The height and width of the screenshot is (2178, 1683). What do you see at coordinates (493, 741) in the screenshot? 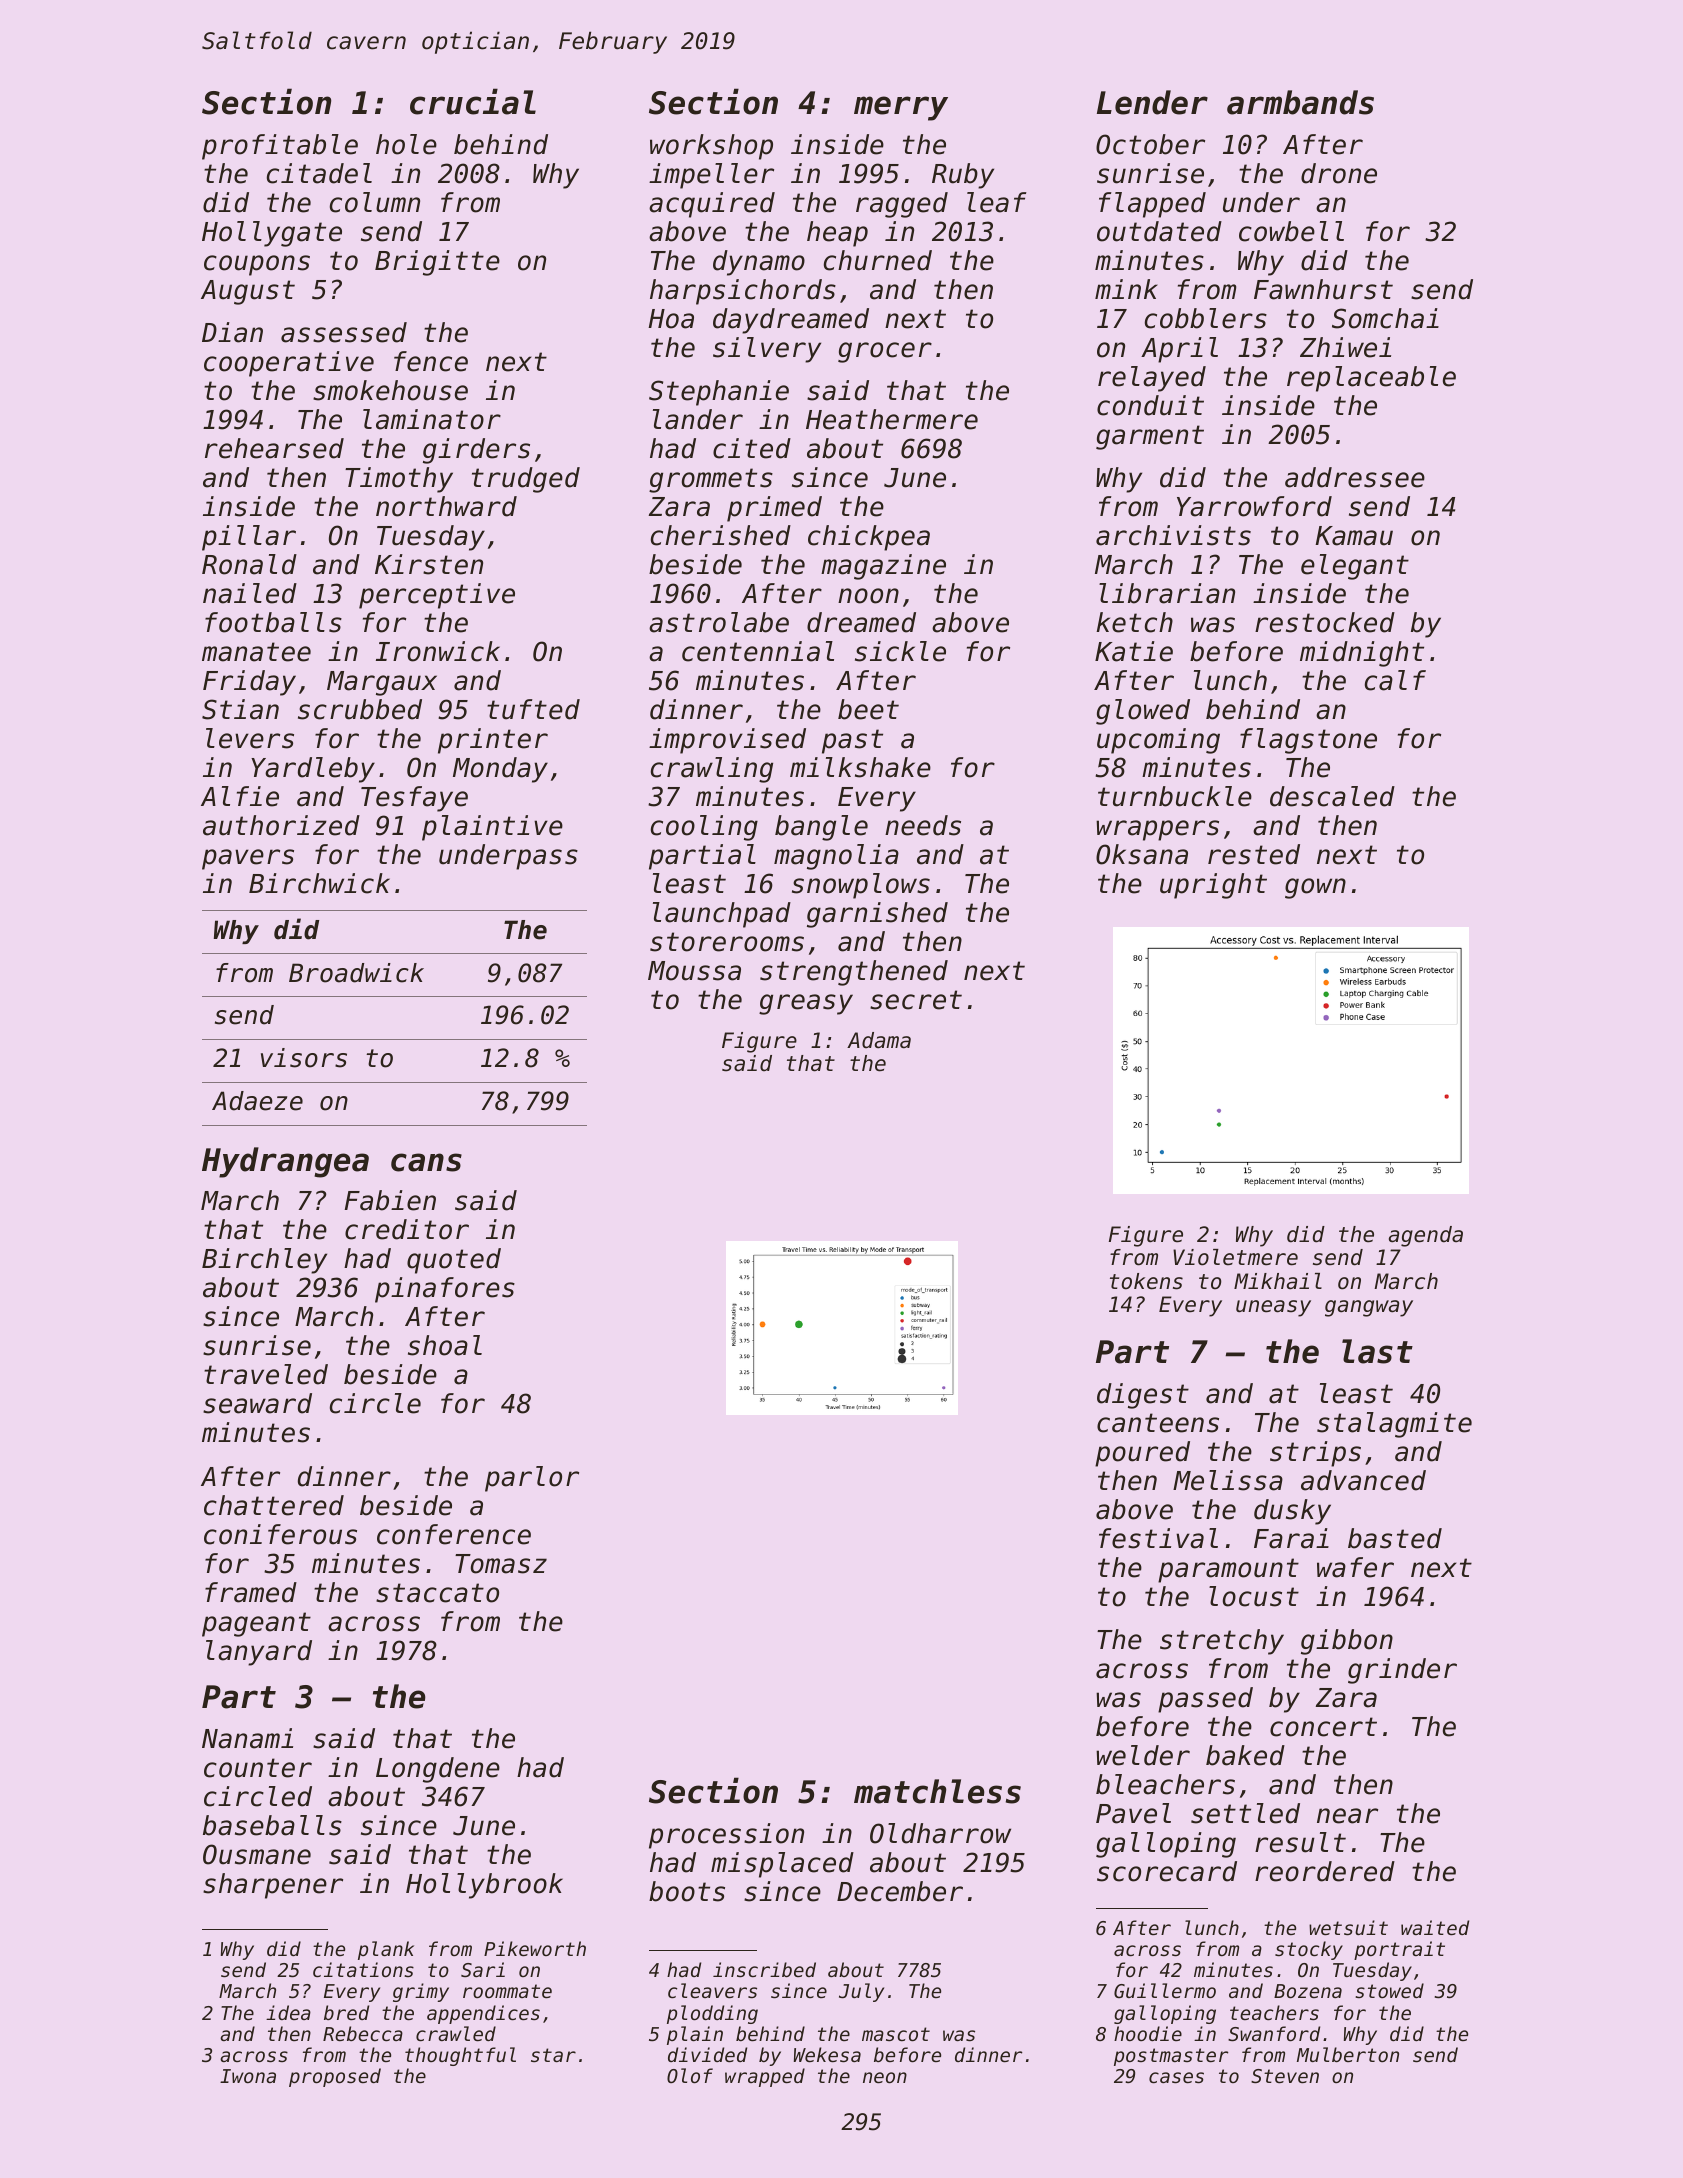
I see `printer` at bounding box center [493, 741].
